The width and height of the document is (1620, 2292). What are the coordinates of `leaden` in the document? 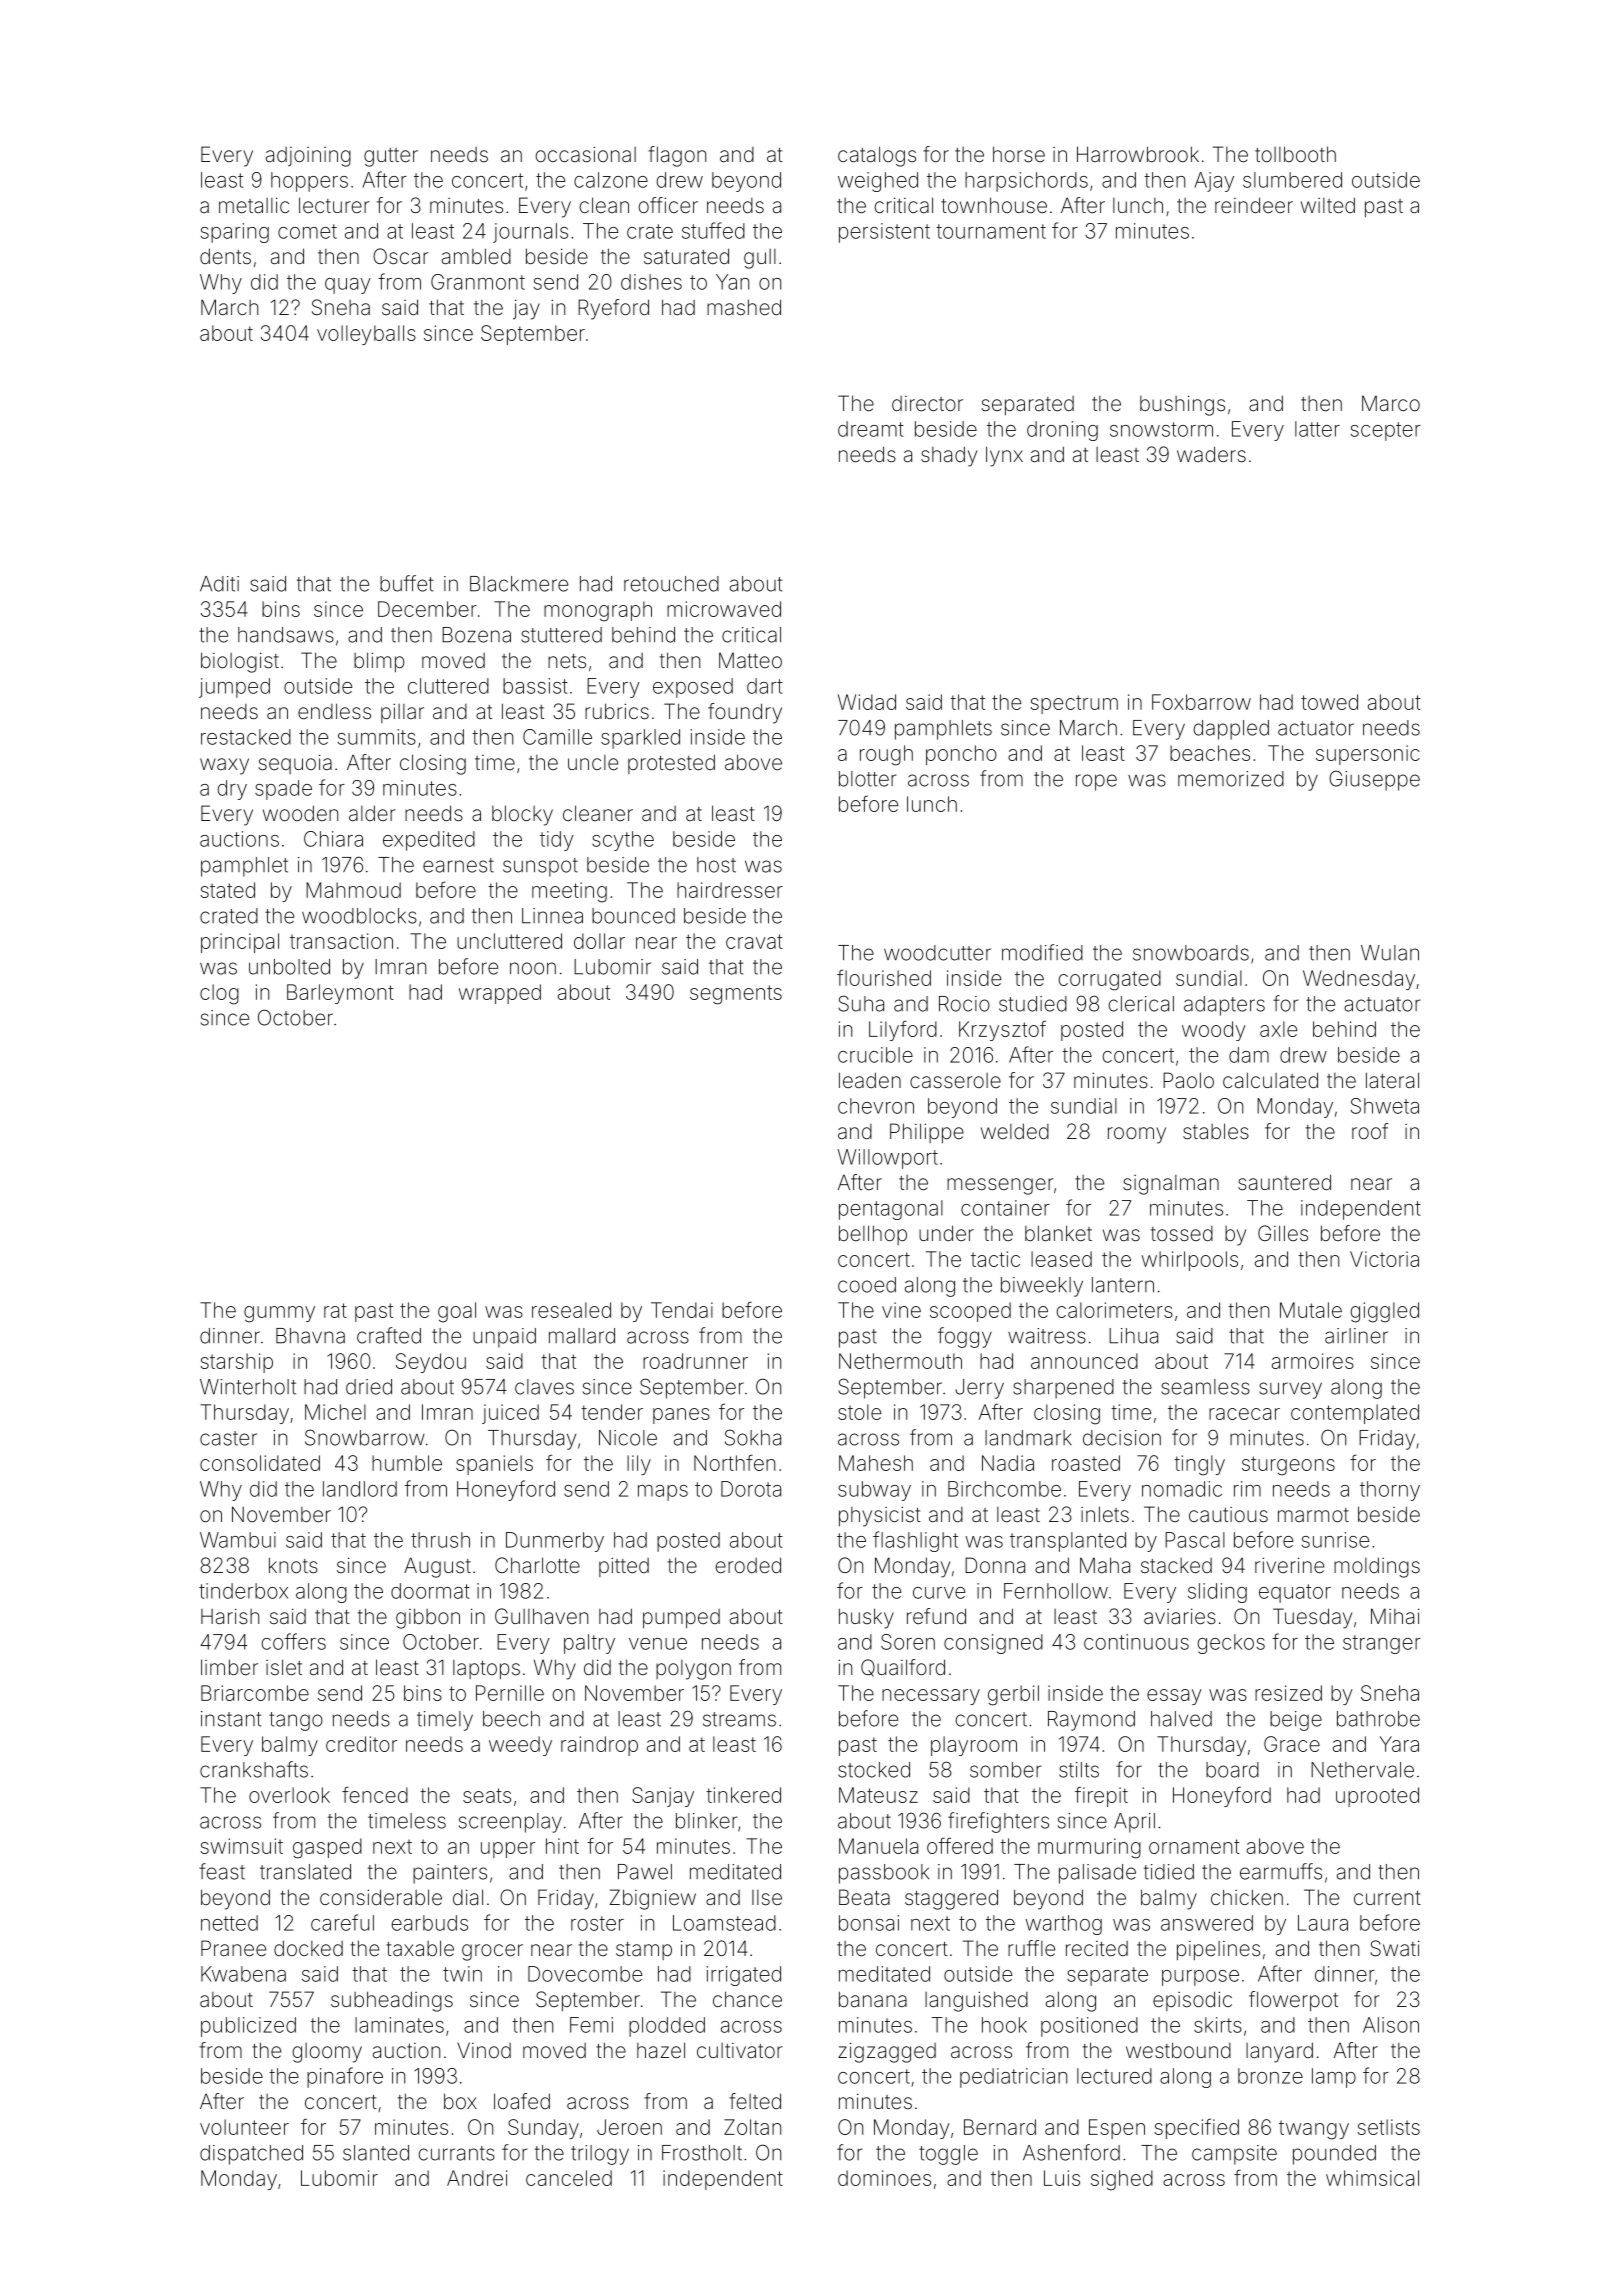 It's located at (870, 1080).
